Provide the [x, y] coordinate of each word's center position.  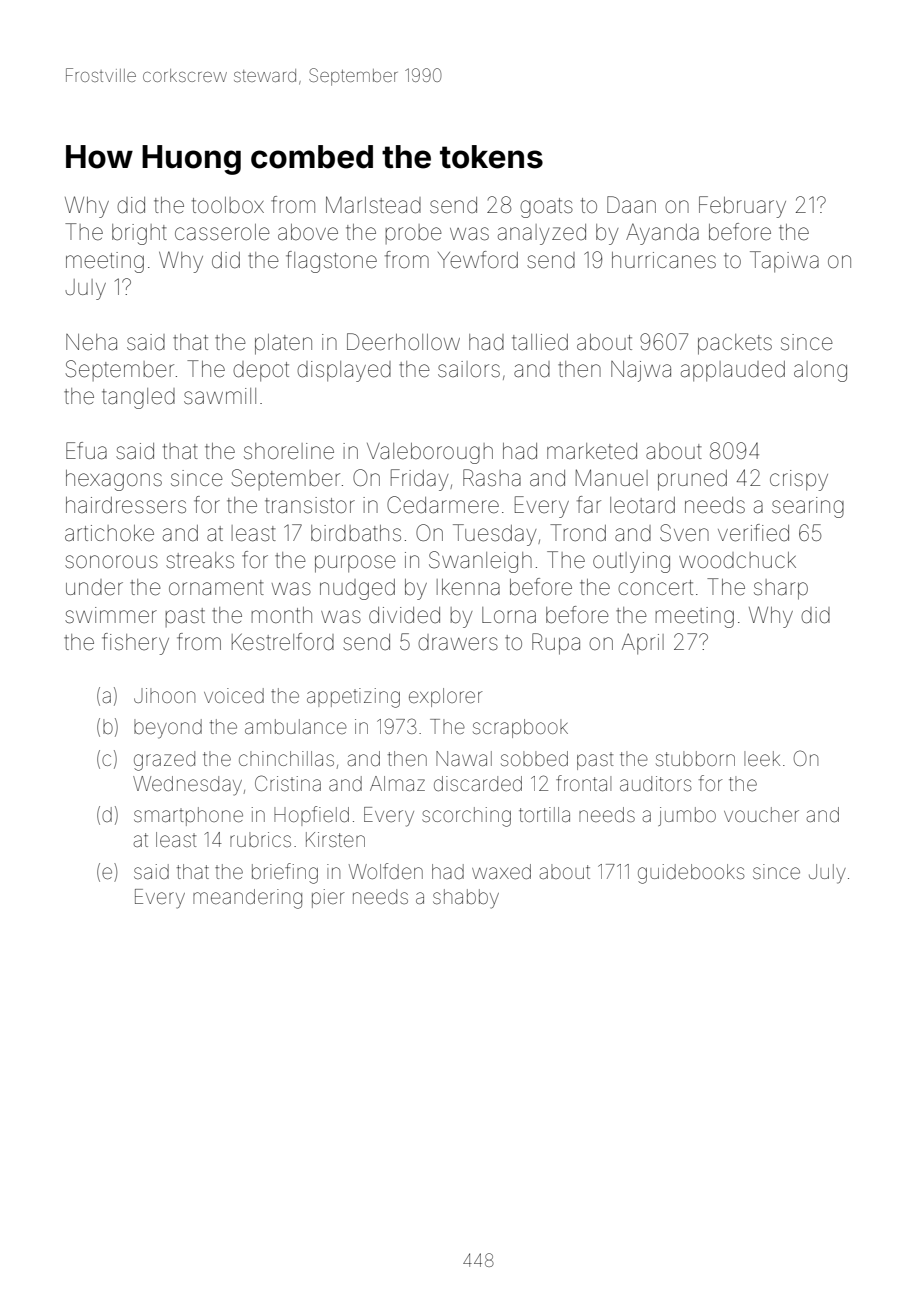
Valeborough [430, 453]
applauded [733, 371]
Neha [91, 342]
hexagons [114, 480]
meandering [247, 899]
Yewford [478, 260]
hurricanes [664, 260]
